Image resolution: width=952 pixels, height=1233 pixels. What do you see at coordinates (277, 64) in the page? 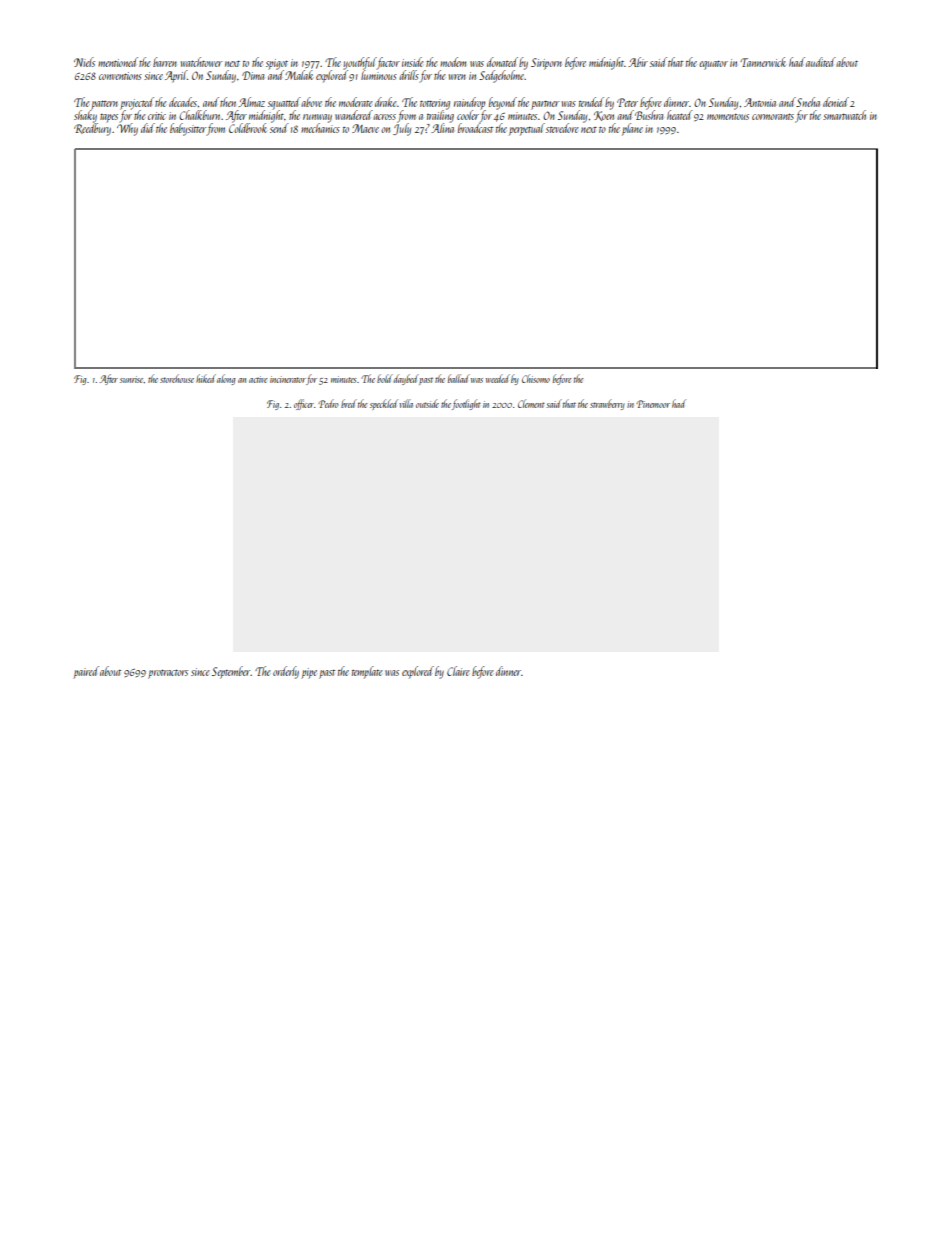
I see `spigot` at bounding box center [277, 64].
